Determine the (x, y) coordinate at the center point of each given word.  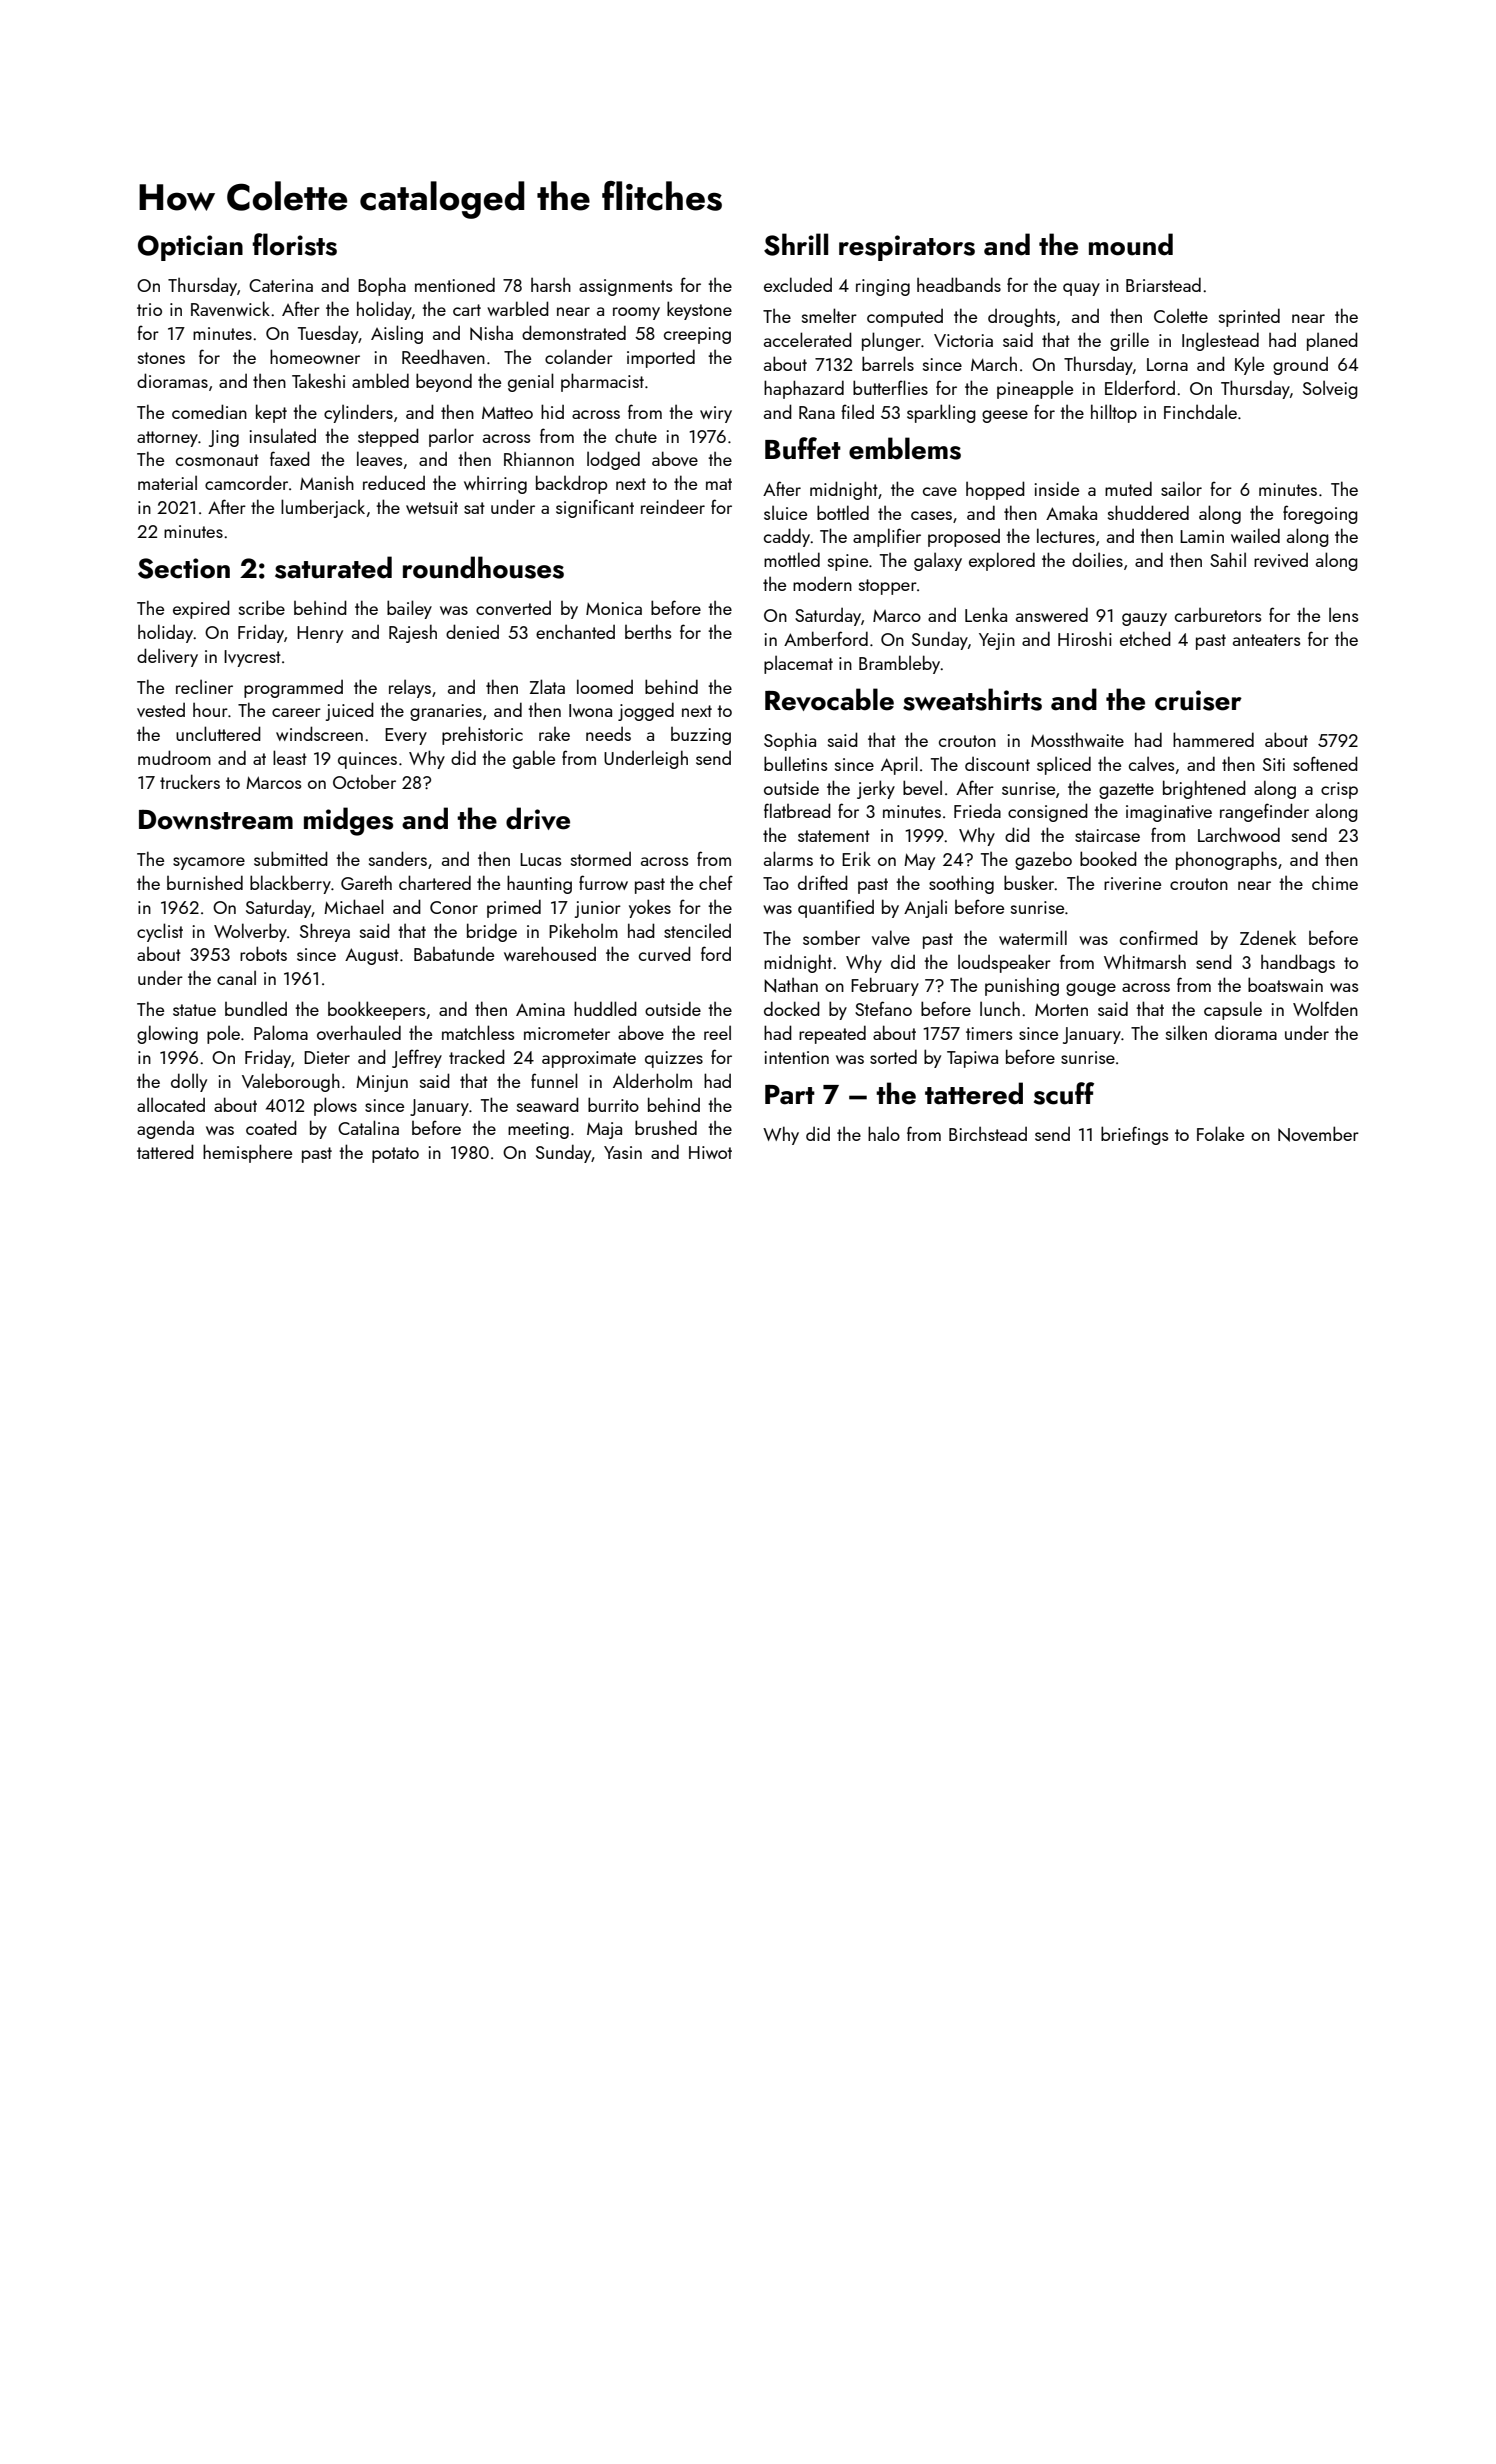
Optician (190, 248)
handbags (1298, 963)
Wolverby (250, 932)
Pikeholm (583, 930)
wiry (716, 414)
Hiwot (710, 1152)
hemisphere (247, 1153)
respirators (907, 248)
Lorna (1167, 364)
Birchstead (988, 1134)
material (167, 482)
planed (1332, 341)
